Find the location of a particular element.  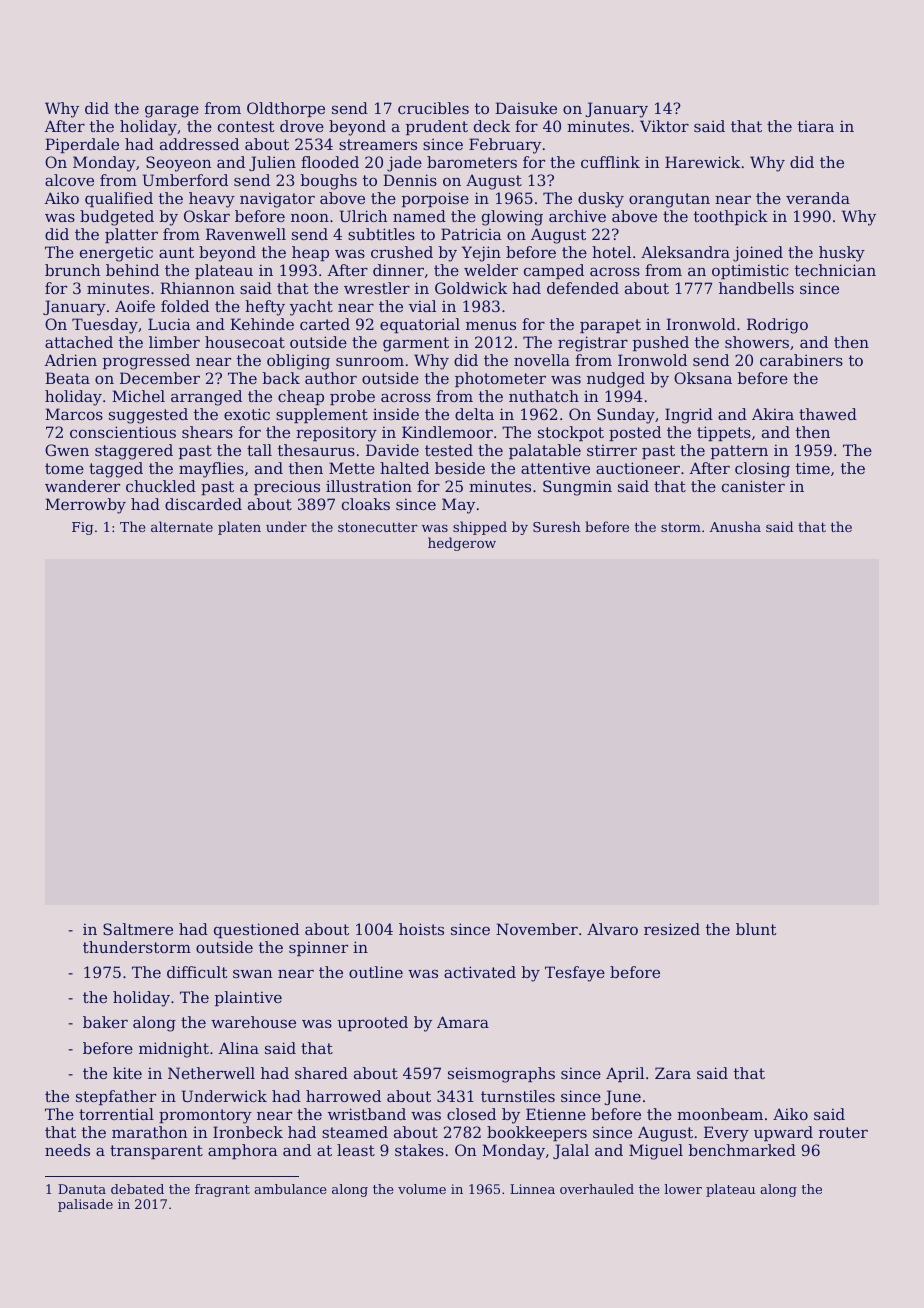

alternate is located at coordinates (182, 526).
